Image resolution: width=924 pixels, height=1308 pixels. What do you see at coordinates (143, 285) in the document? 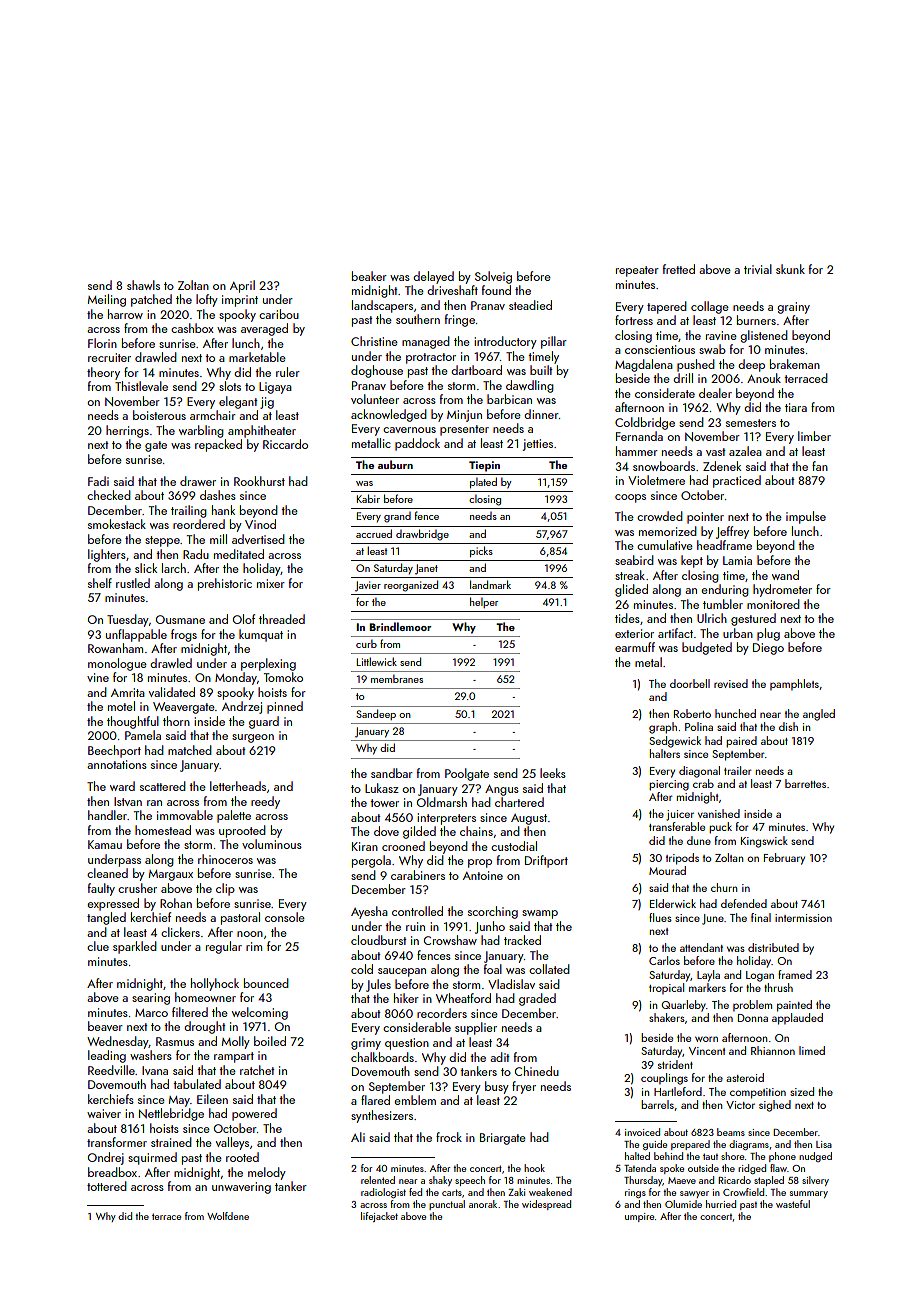
I see `shawls` at bounding box center [143, 285].
